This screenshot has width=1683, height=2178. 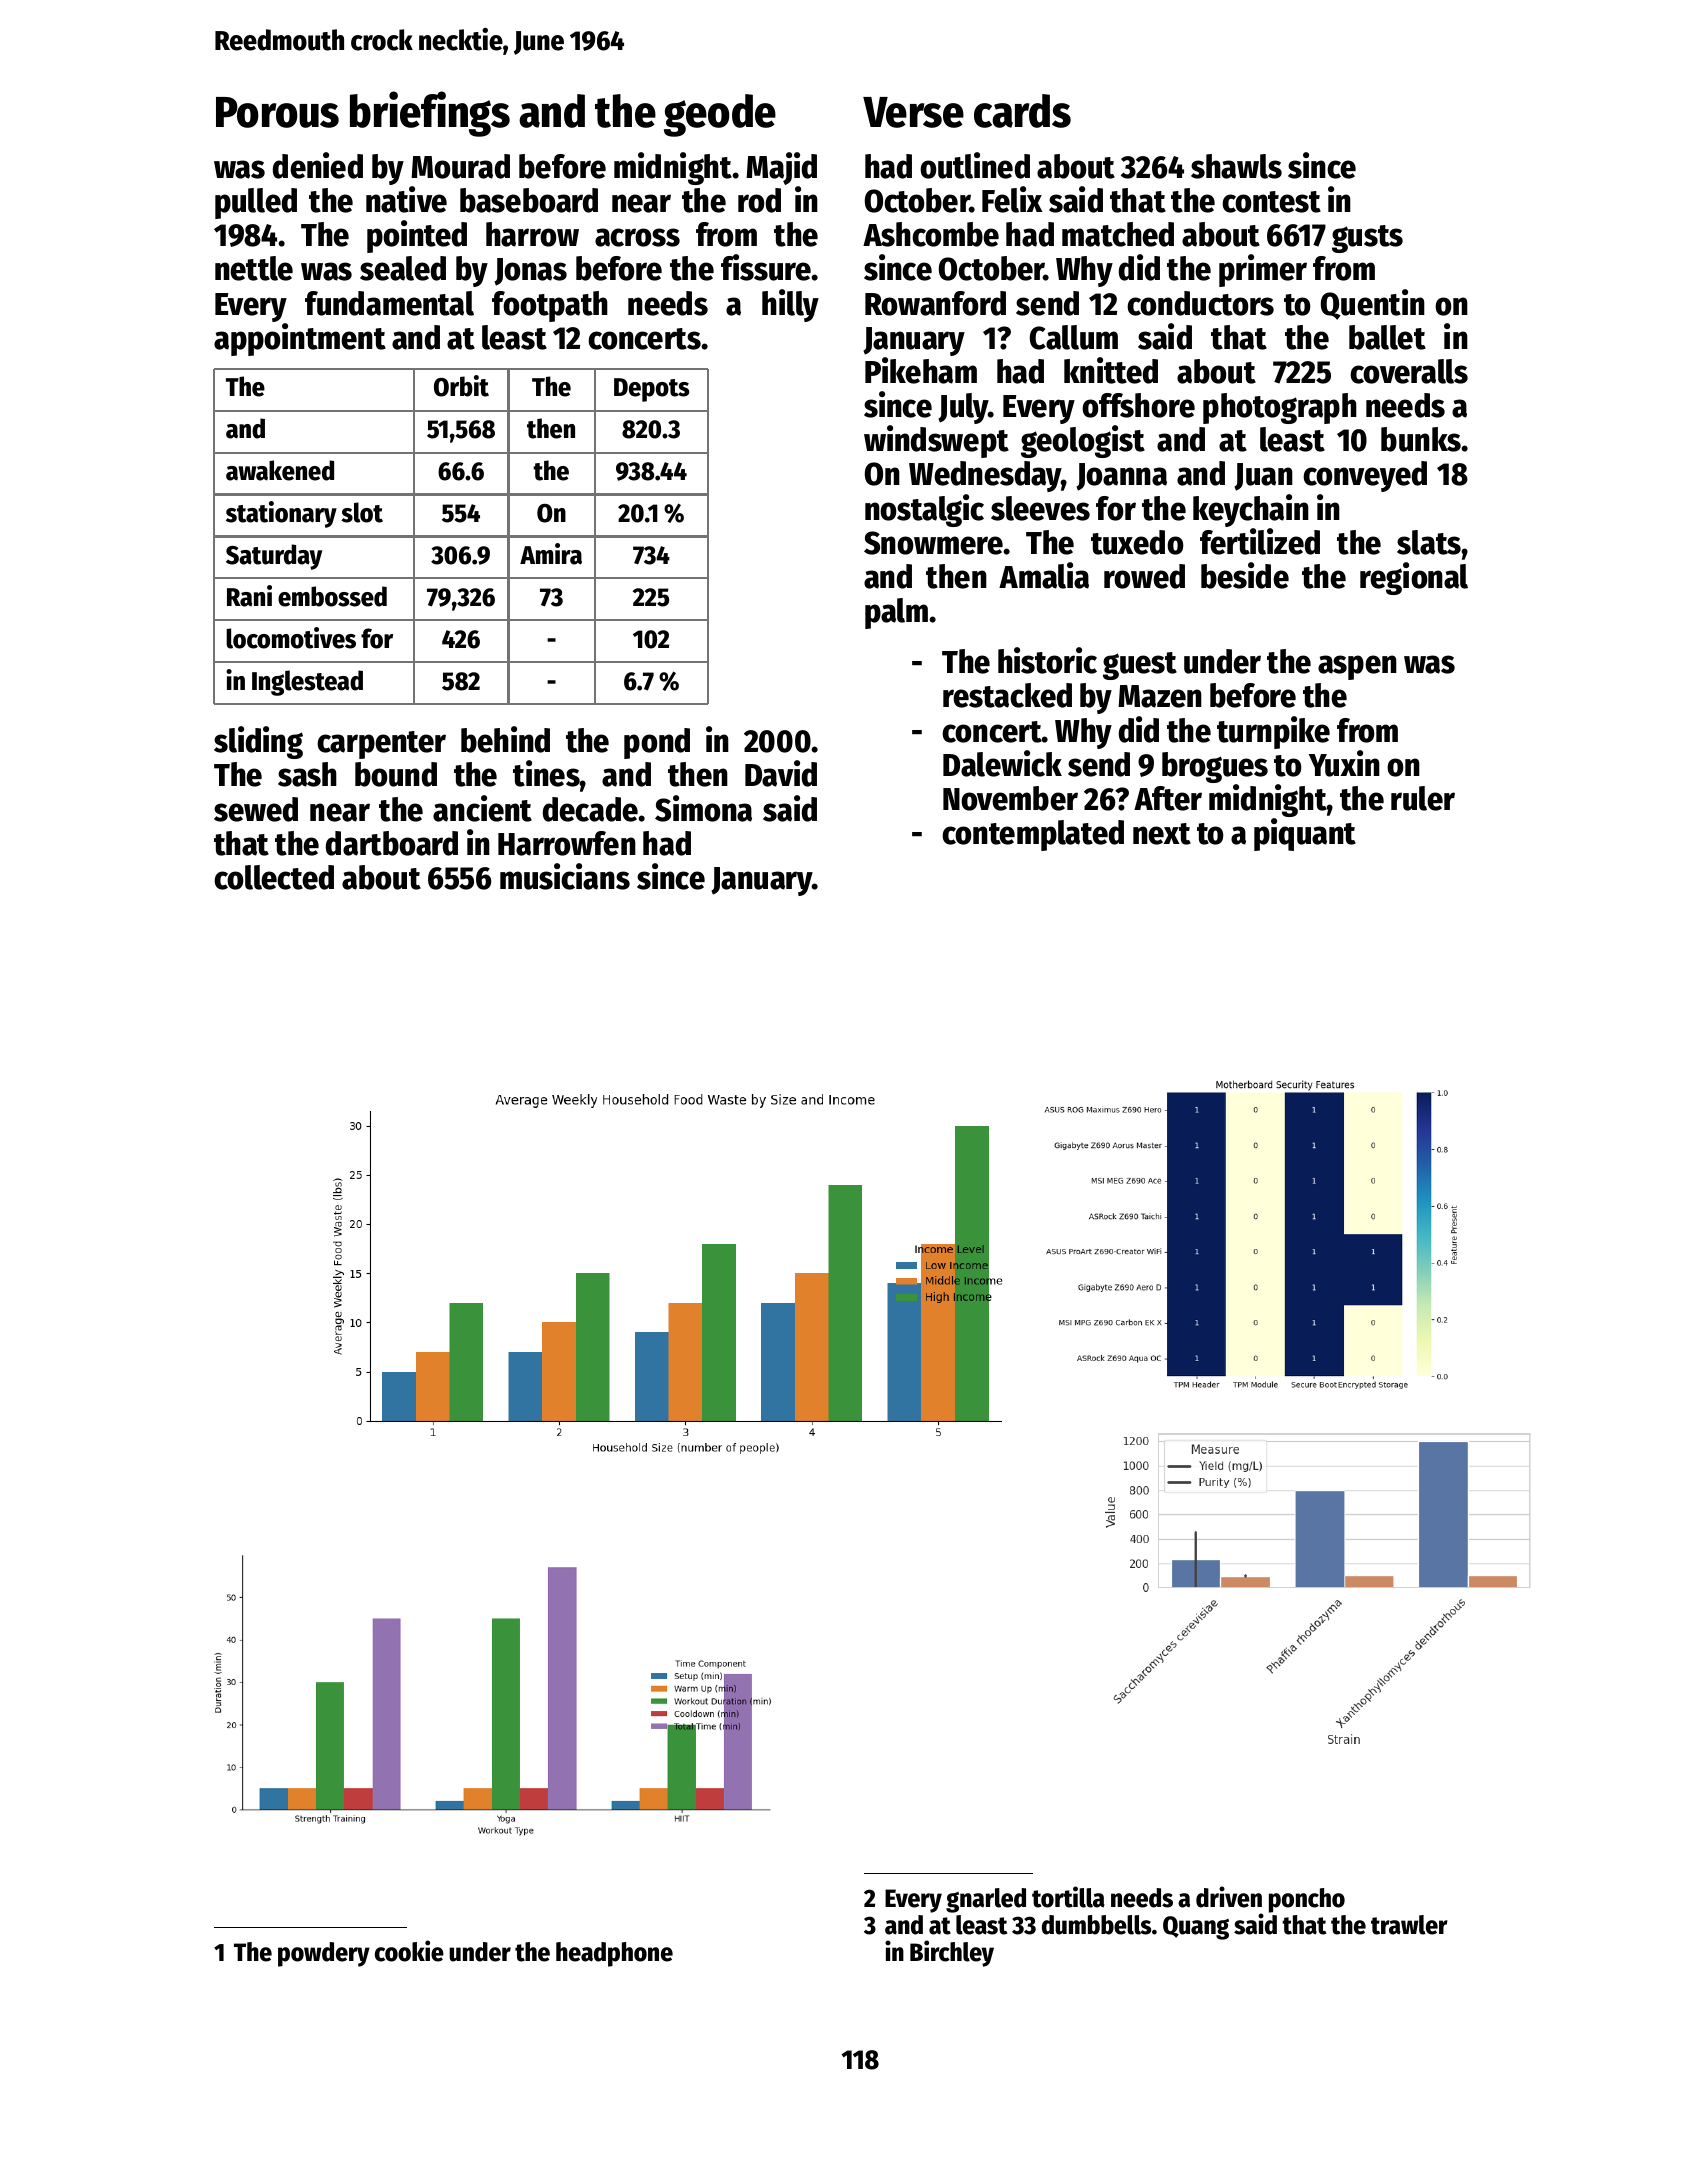 I want to click on coveralls, so click(x=1409, y=371).
